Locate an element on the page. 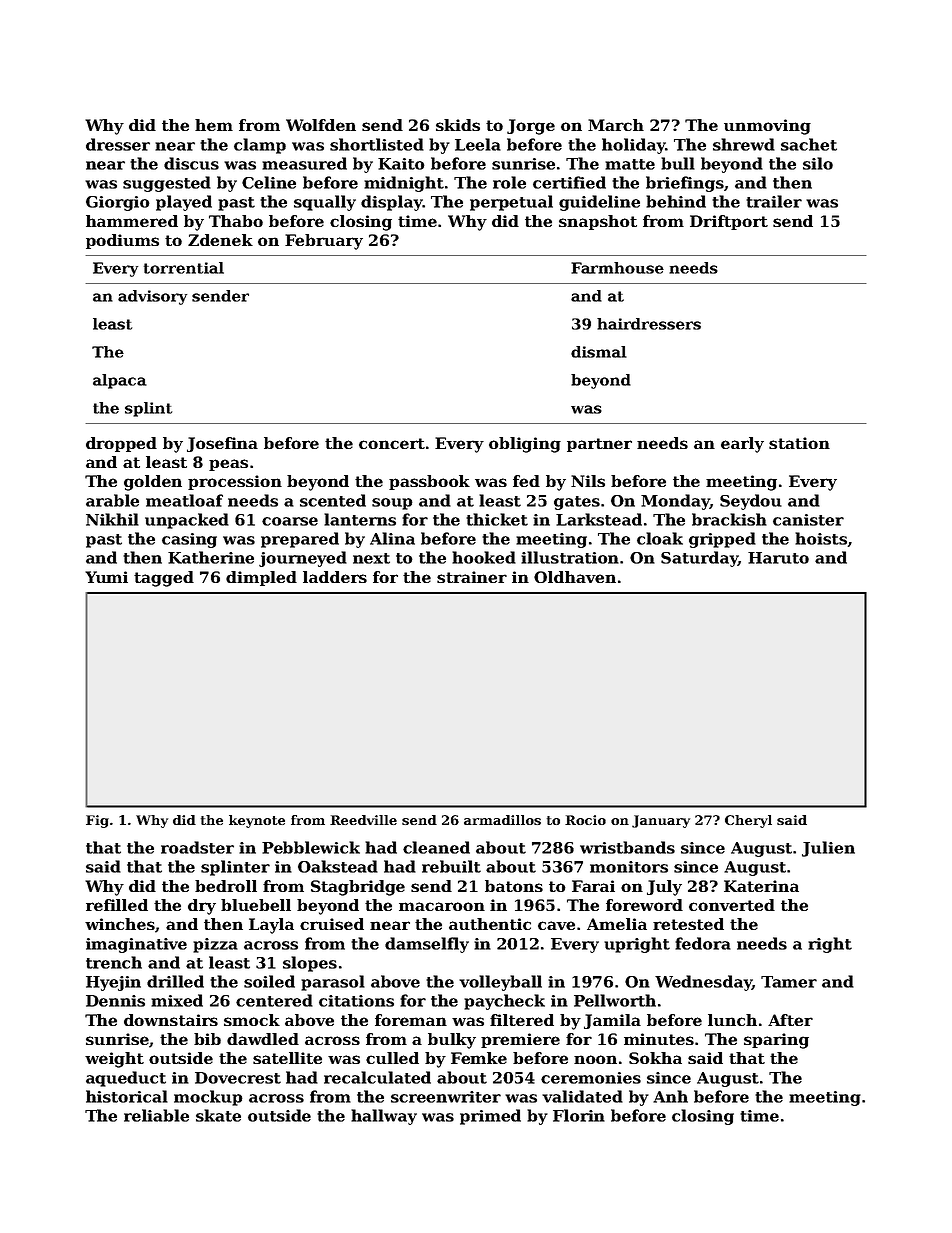 The width and height of the page is (952, 1233). Alina is located at coordinates (392, 538).
